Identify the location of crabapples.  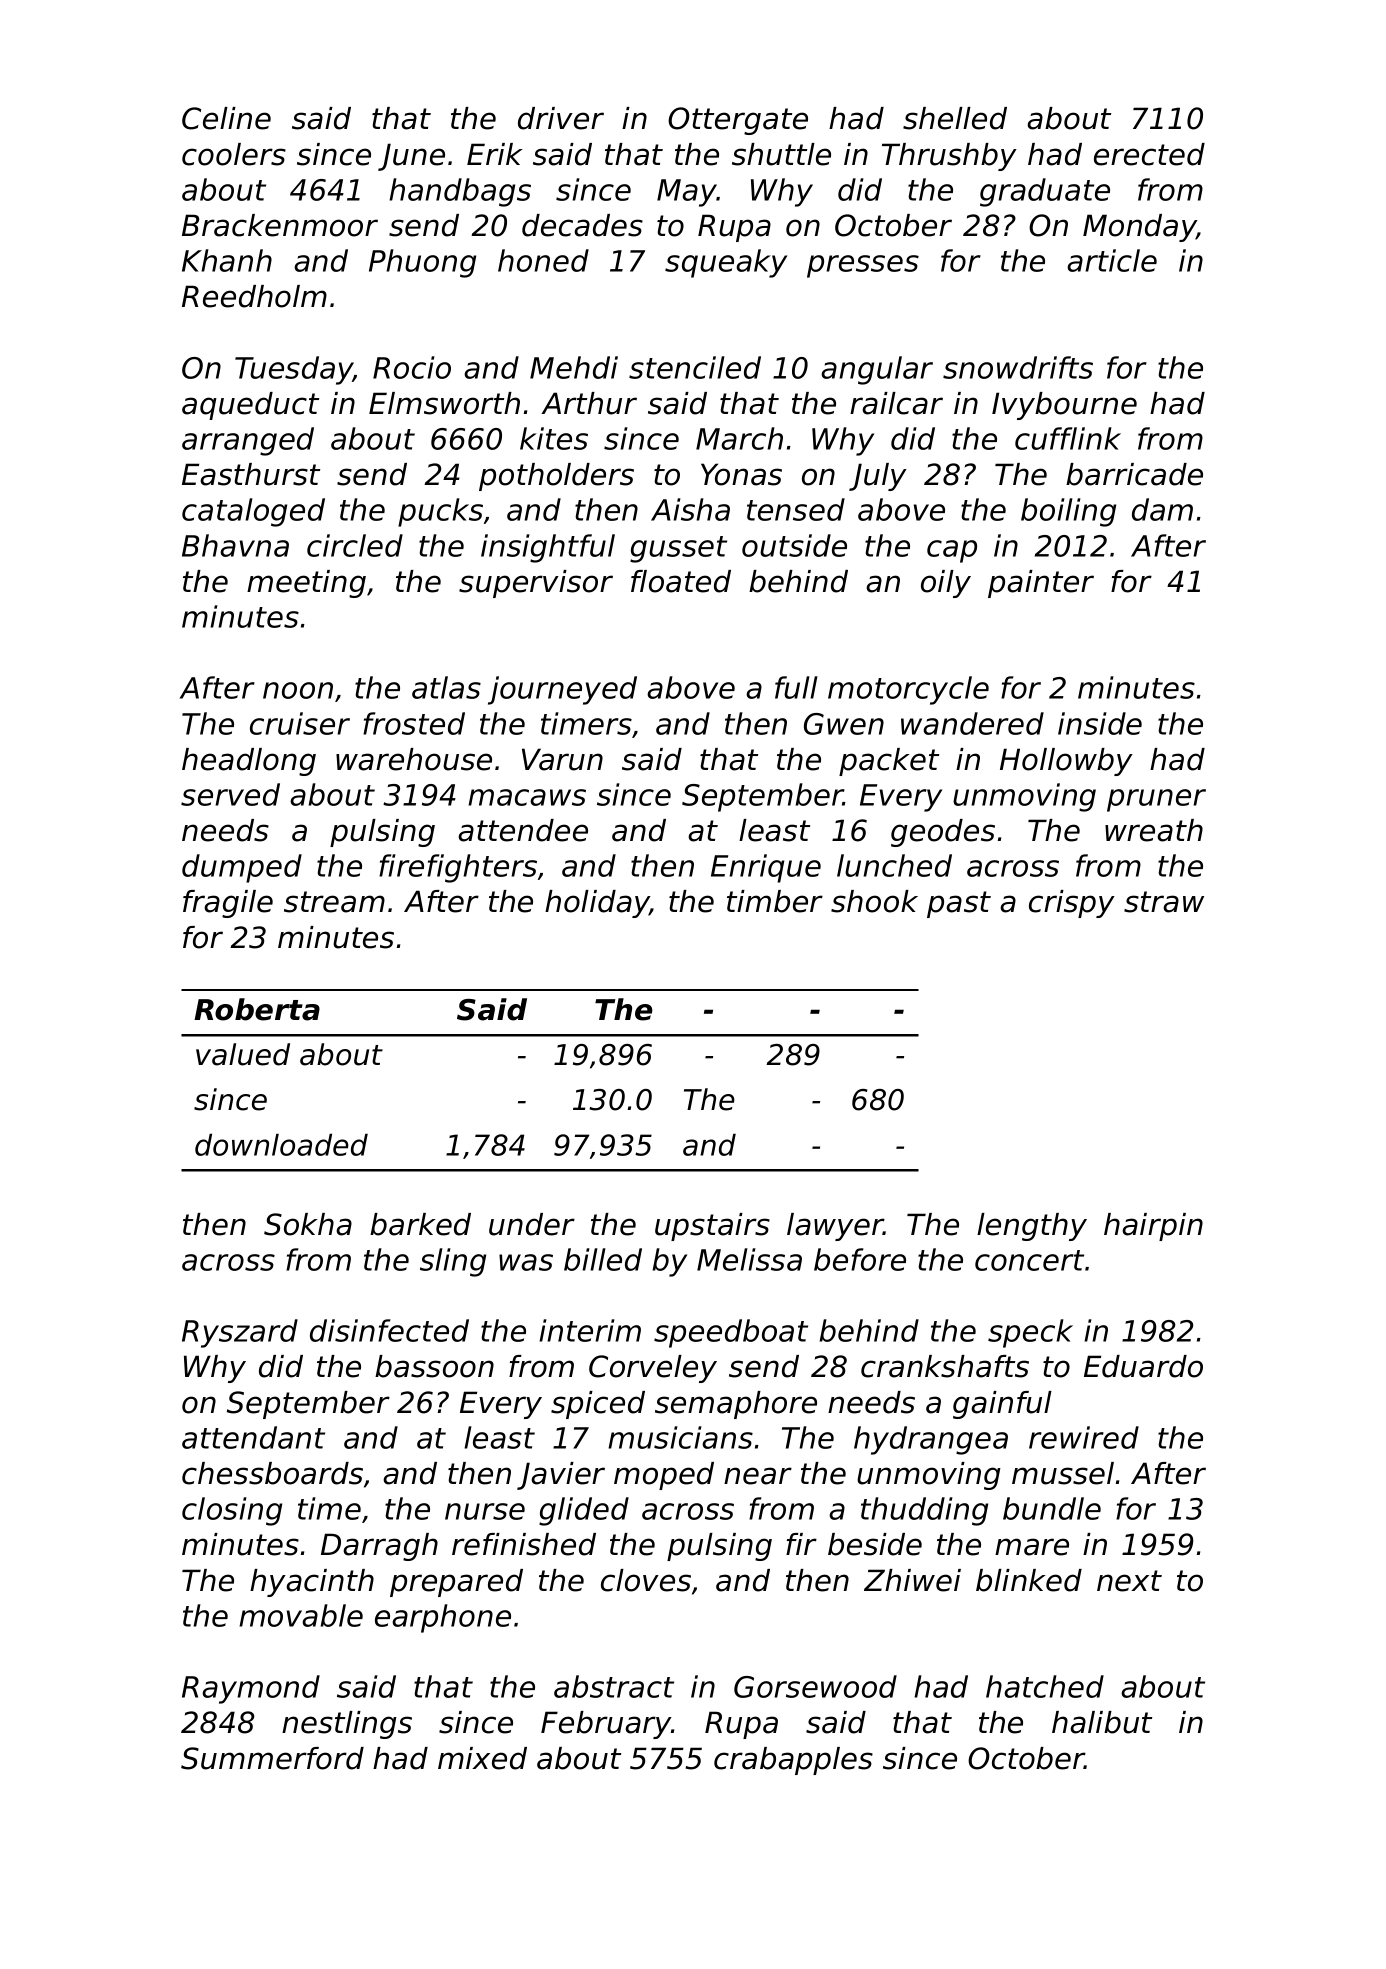
(793, 1761).
